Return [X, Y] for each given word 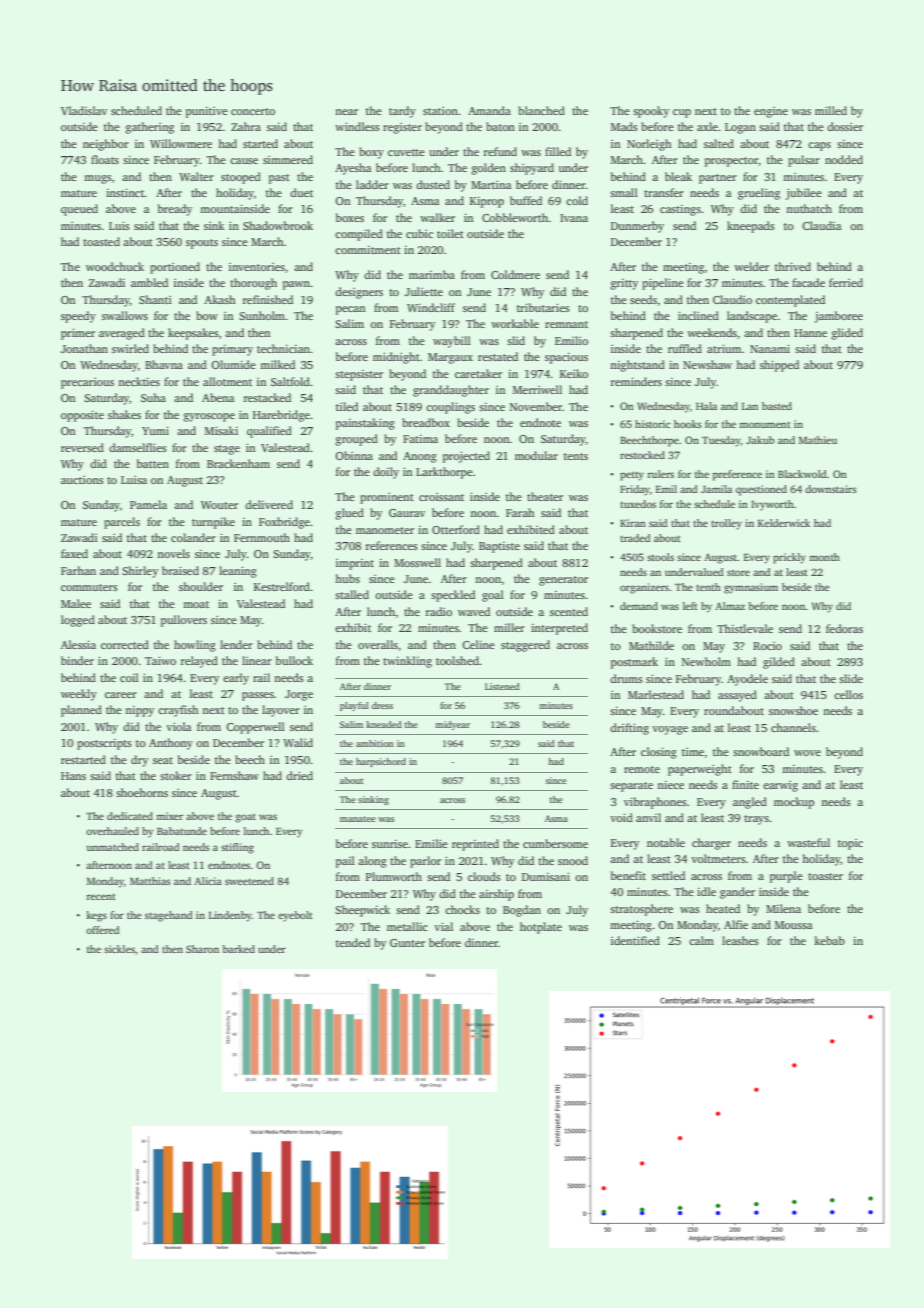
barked [238, 949]
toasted [101, 241]
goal [493, 596]
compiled [359, 235]
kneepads [751, 227]
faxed [74, 553]
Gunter [407, 943]
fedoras [844, 628]
